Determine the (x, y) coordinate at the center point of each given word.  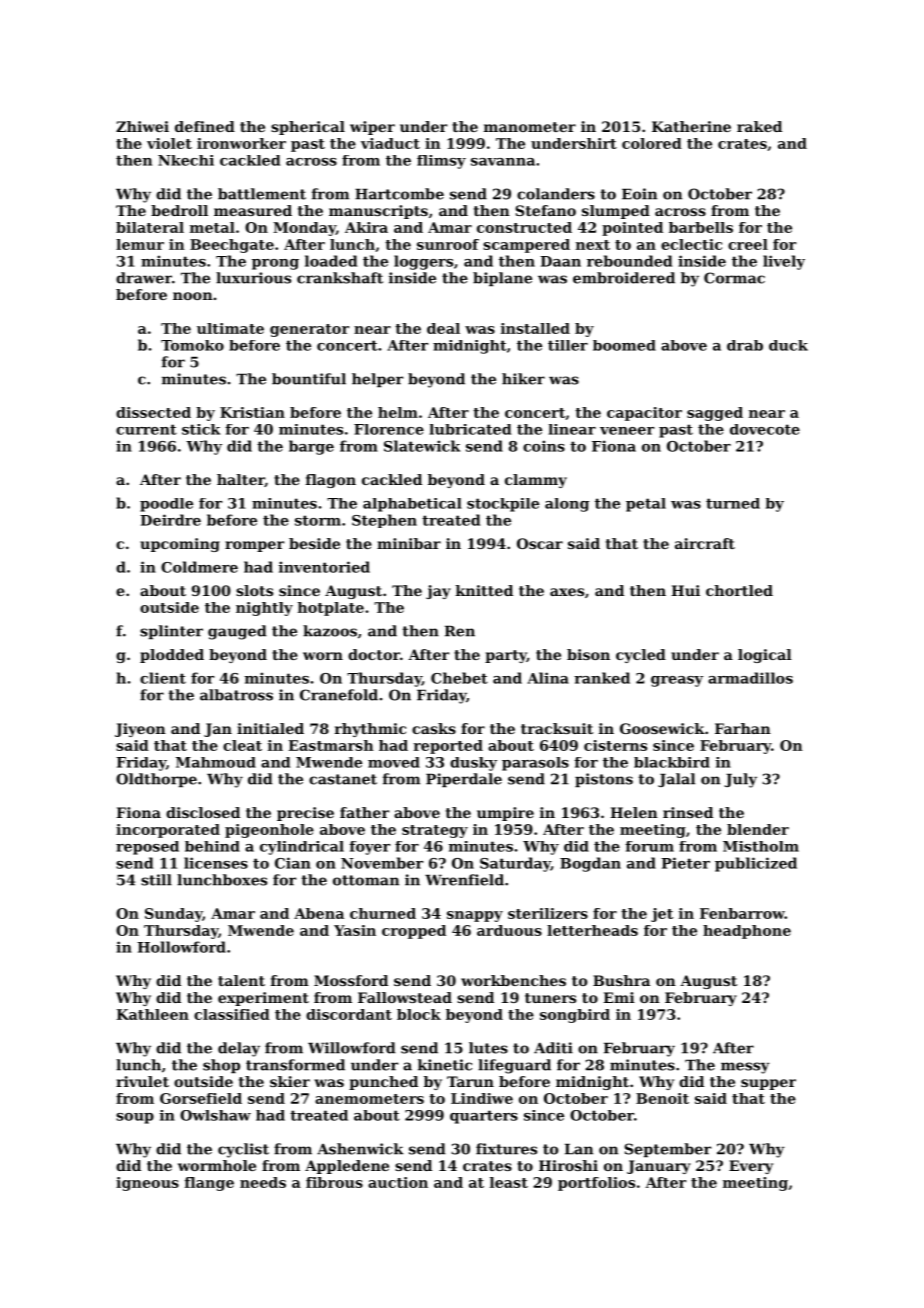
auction (398, 1182)
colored (652, 143)
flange (209, 1184)
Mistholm (761, 846)
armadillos (750, 678)
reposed (147, 848)
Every (751, 1167)
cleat (242, 745)
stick (201, 429)
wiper (372, 128)
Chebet (459, 678)
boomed (624, 345)
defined (205, 126)
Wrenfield (464, 880)
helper (377, 380)
